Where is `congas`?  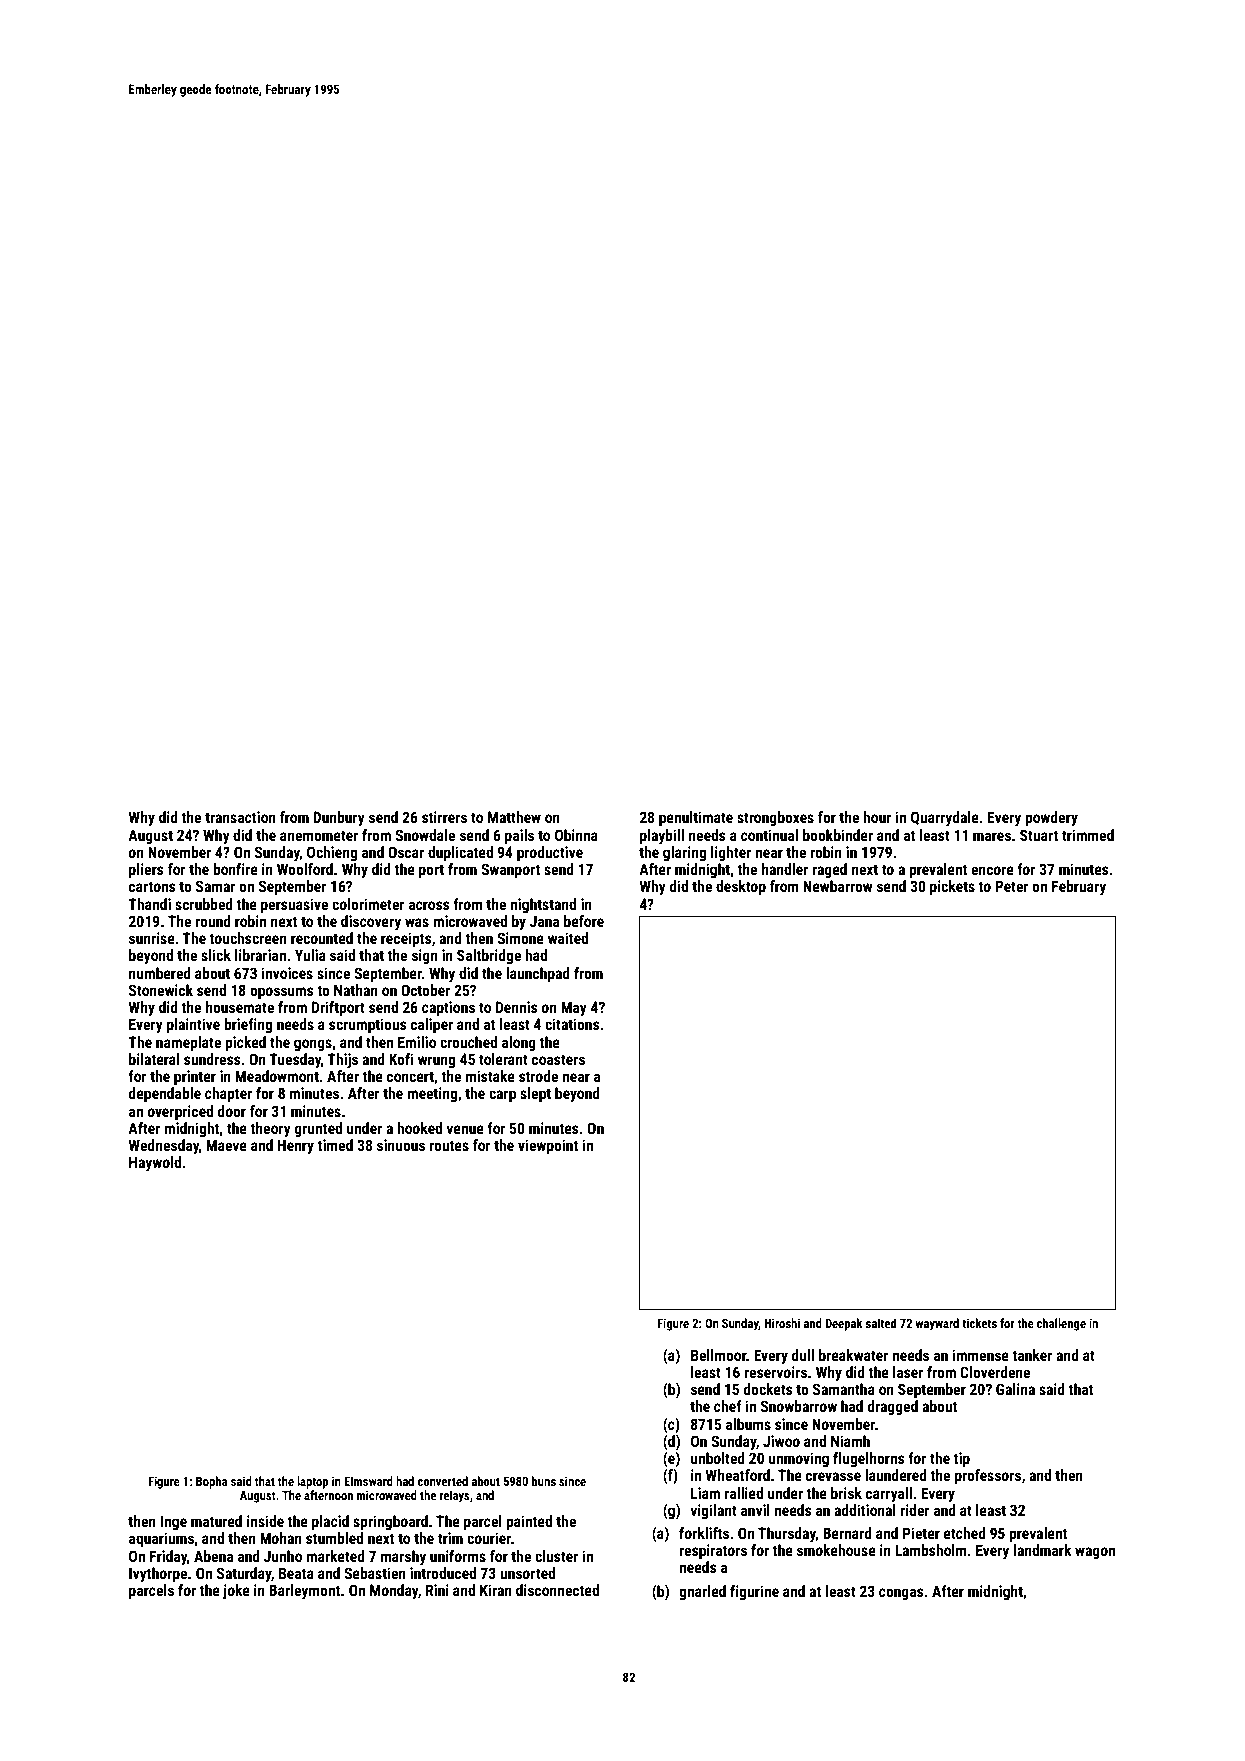 congas is located at coordinates (901, 1594).
